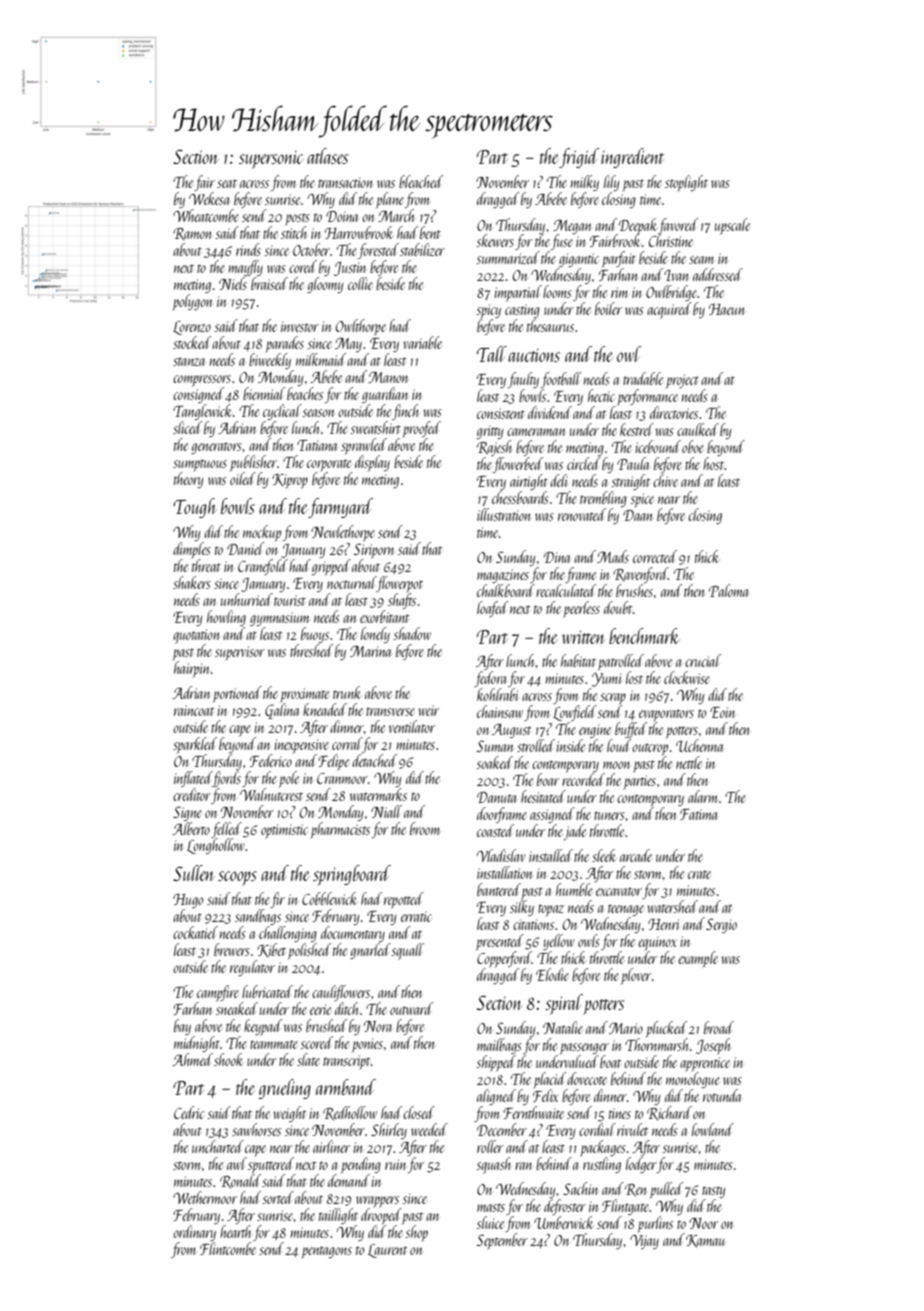  Describe the element at coordinates (631, 730) in the screenshot. I see `buffed` at that location.
